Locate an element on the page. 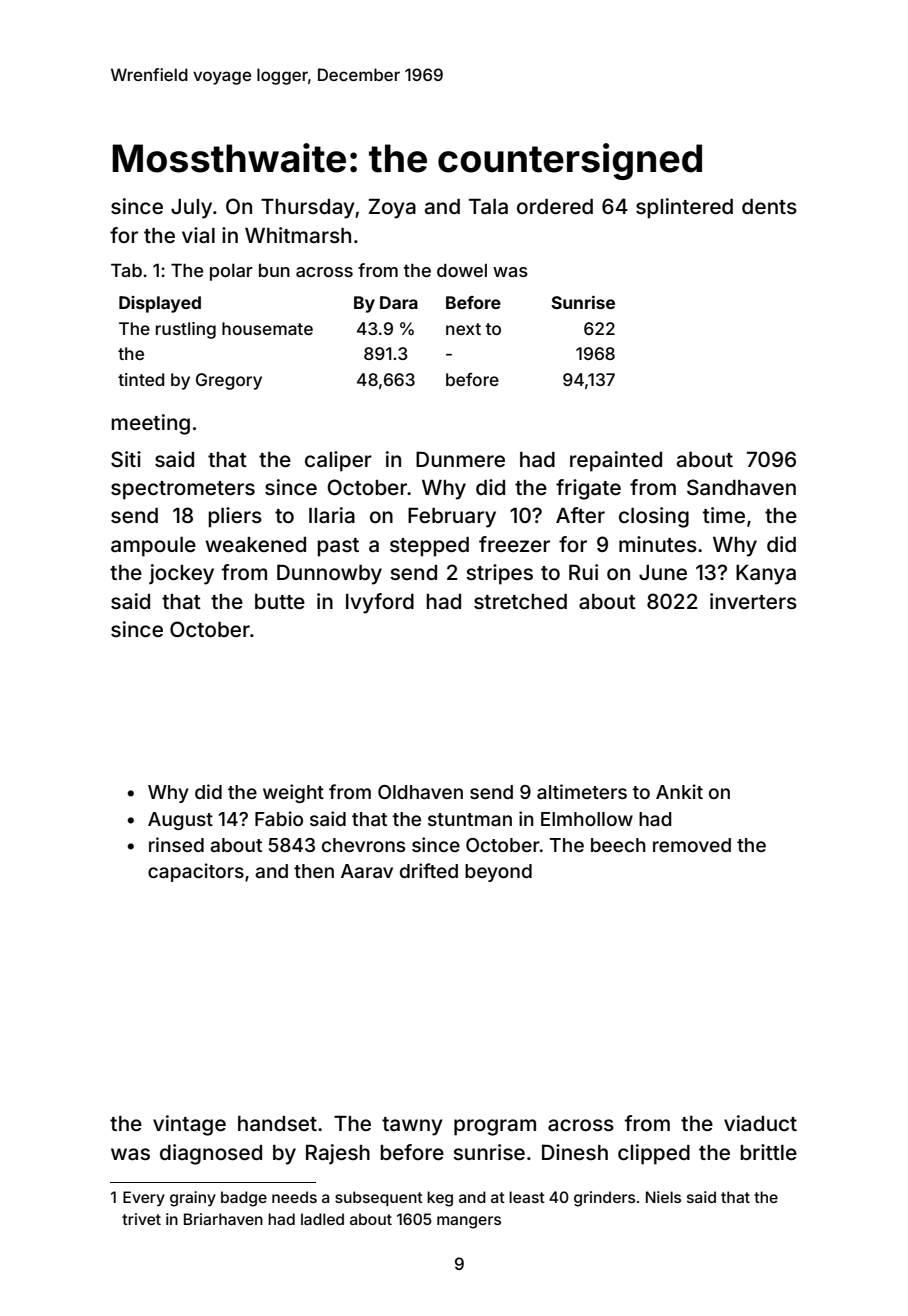 The width and height of the image is (908, 1316). Tala is located at coordinates (488, 206).
